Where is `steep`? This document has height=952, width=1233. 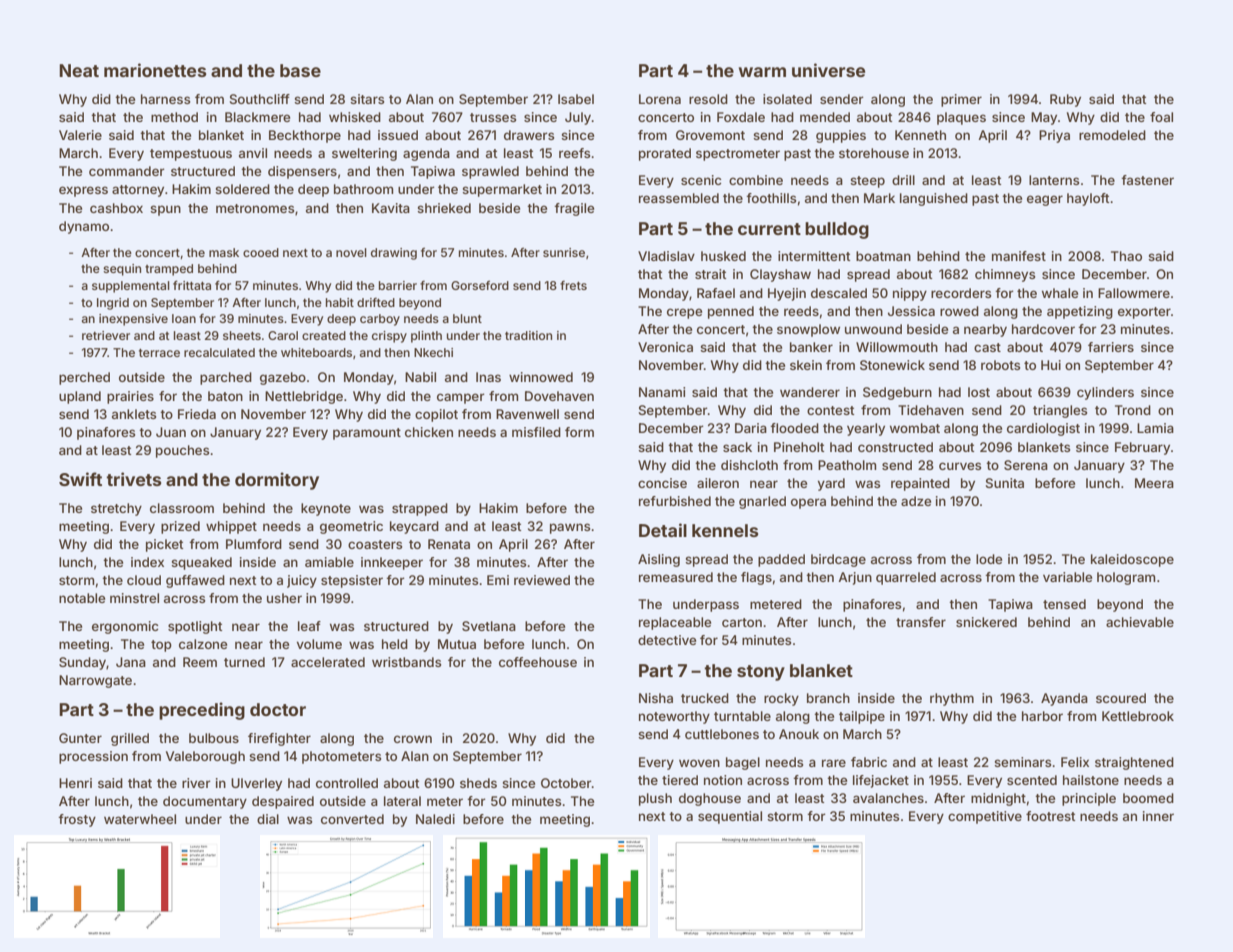 steep is located at coordinates (867, 182).
